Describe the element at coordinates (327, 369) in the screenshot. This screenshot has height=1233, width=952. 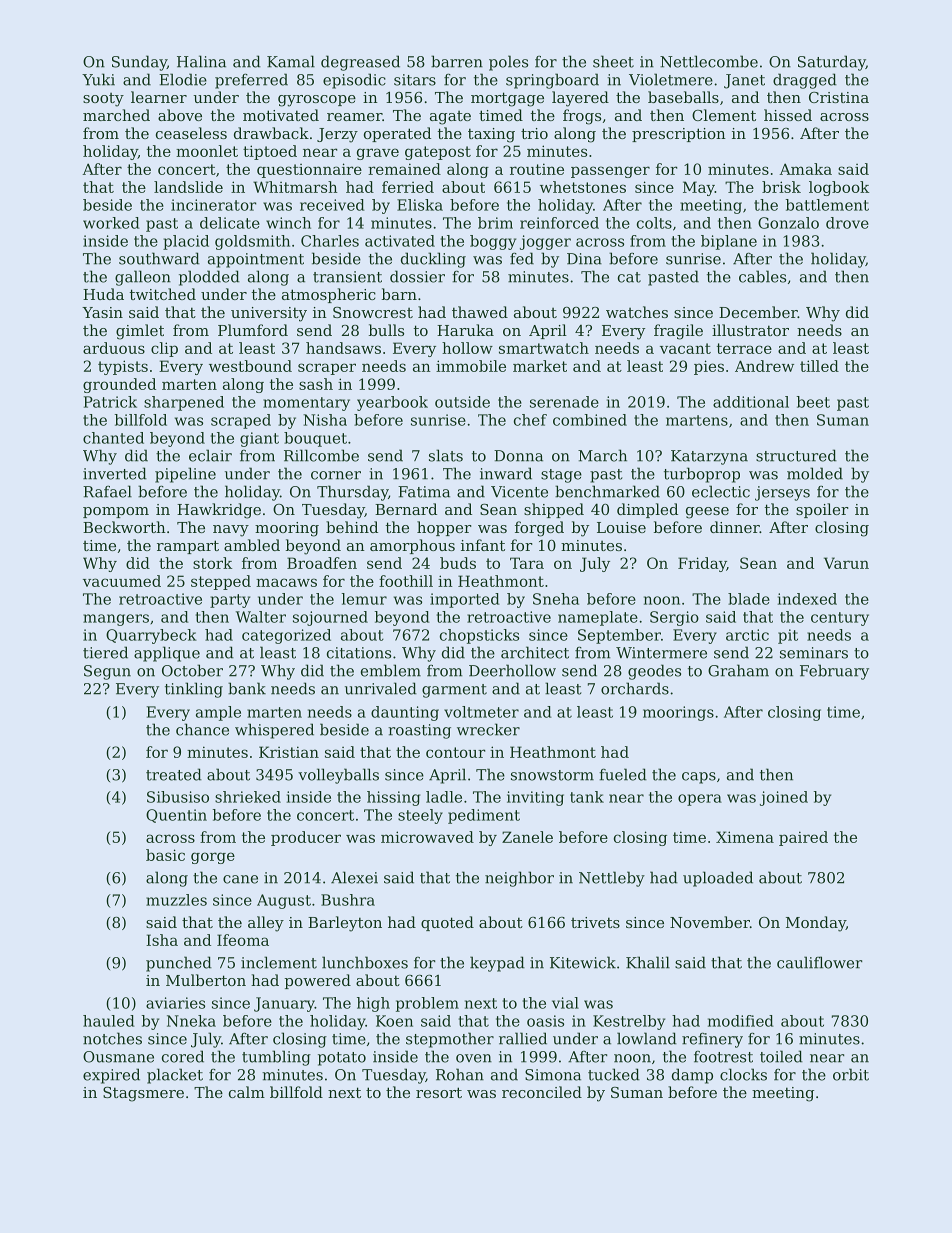
I see `scraper` at that location.
